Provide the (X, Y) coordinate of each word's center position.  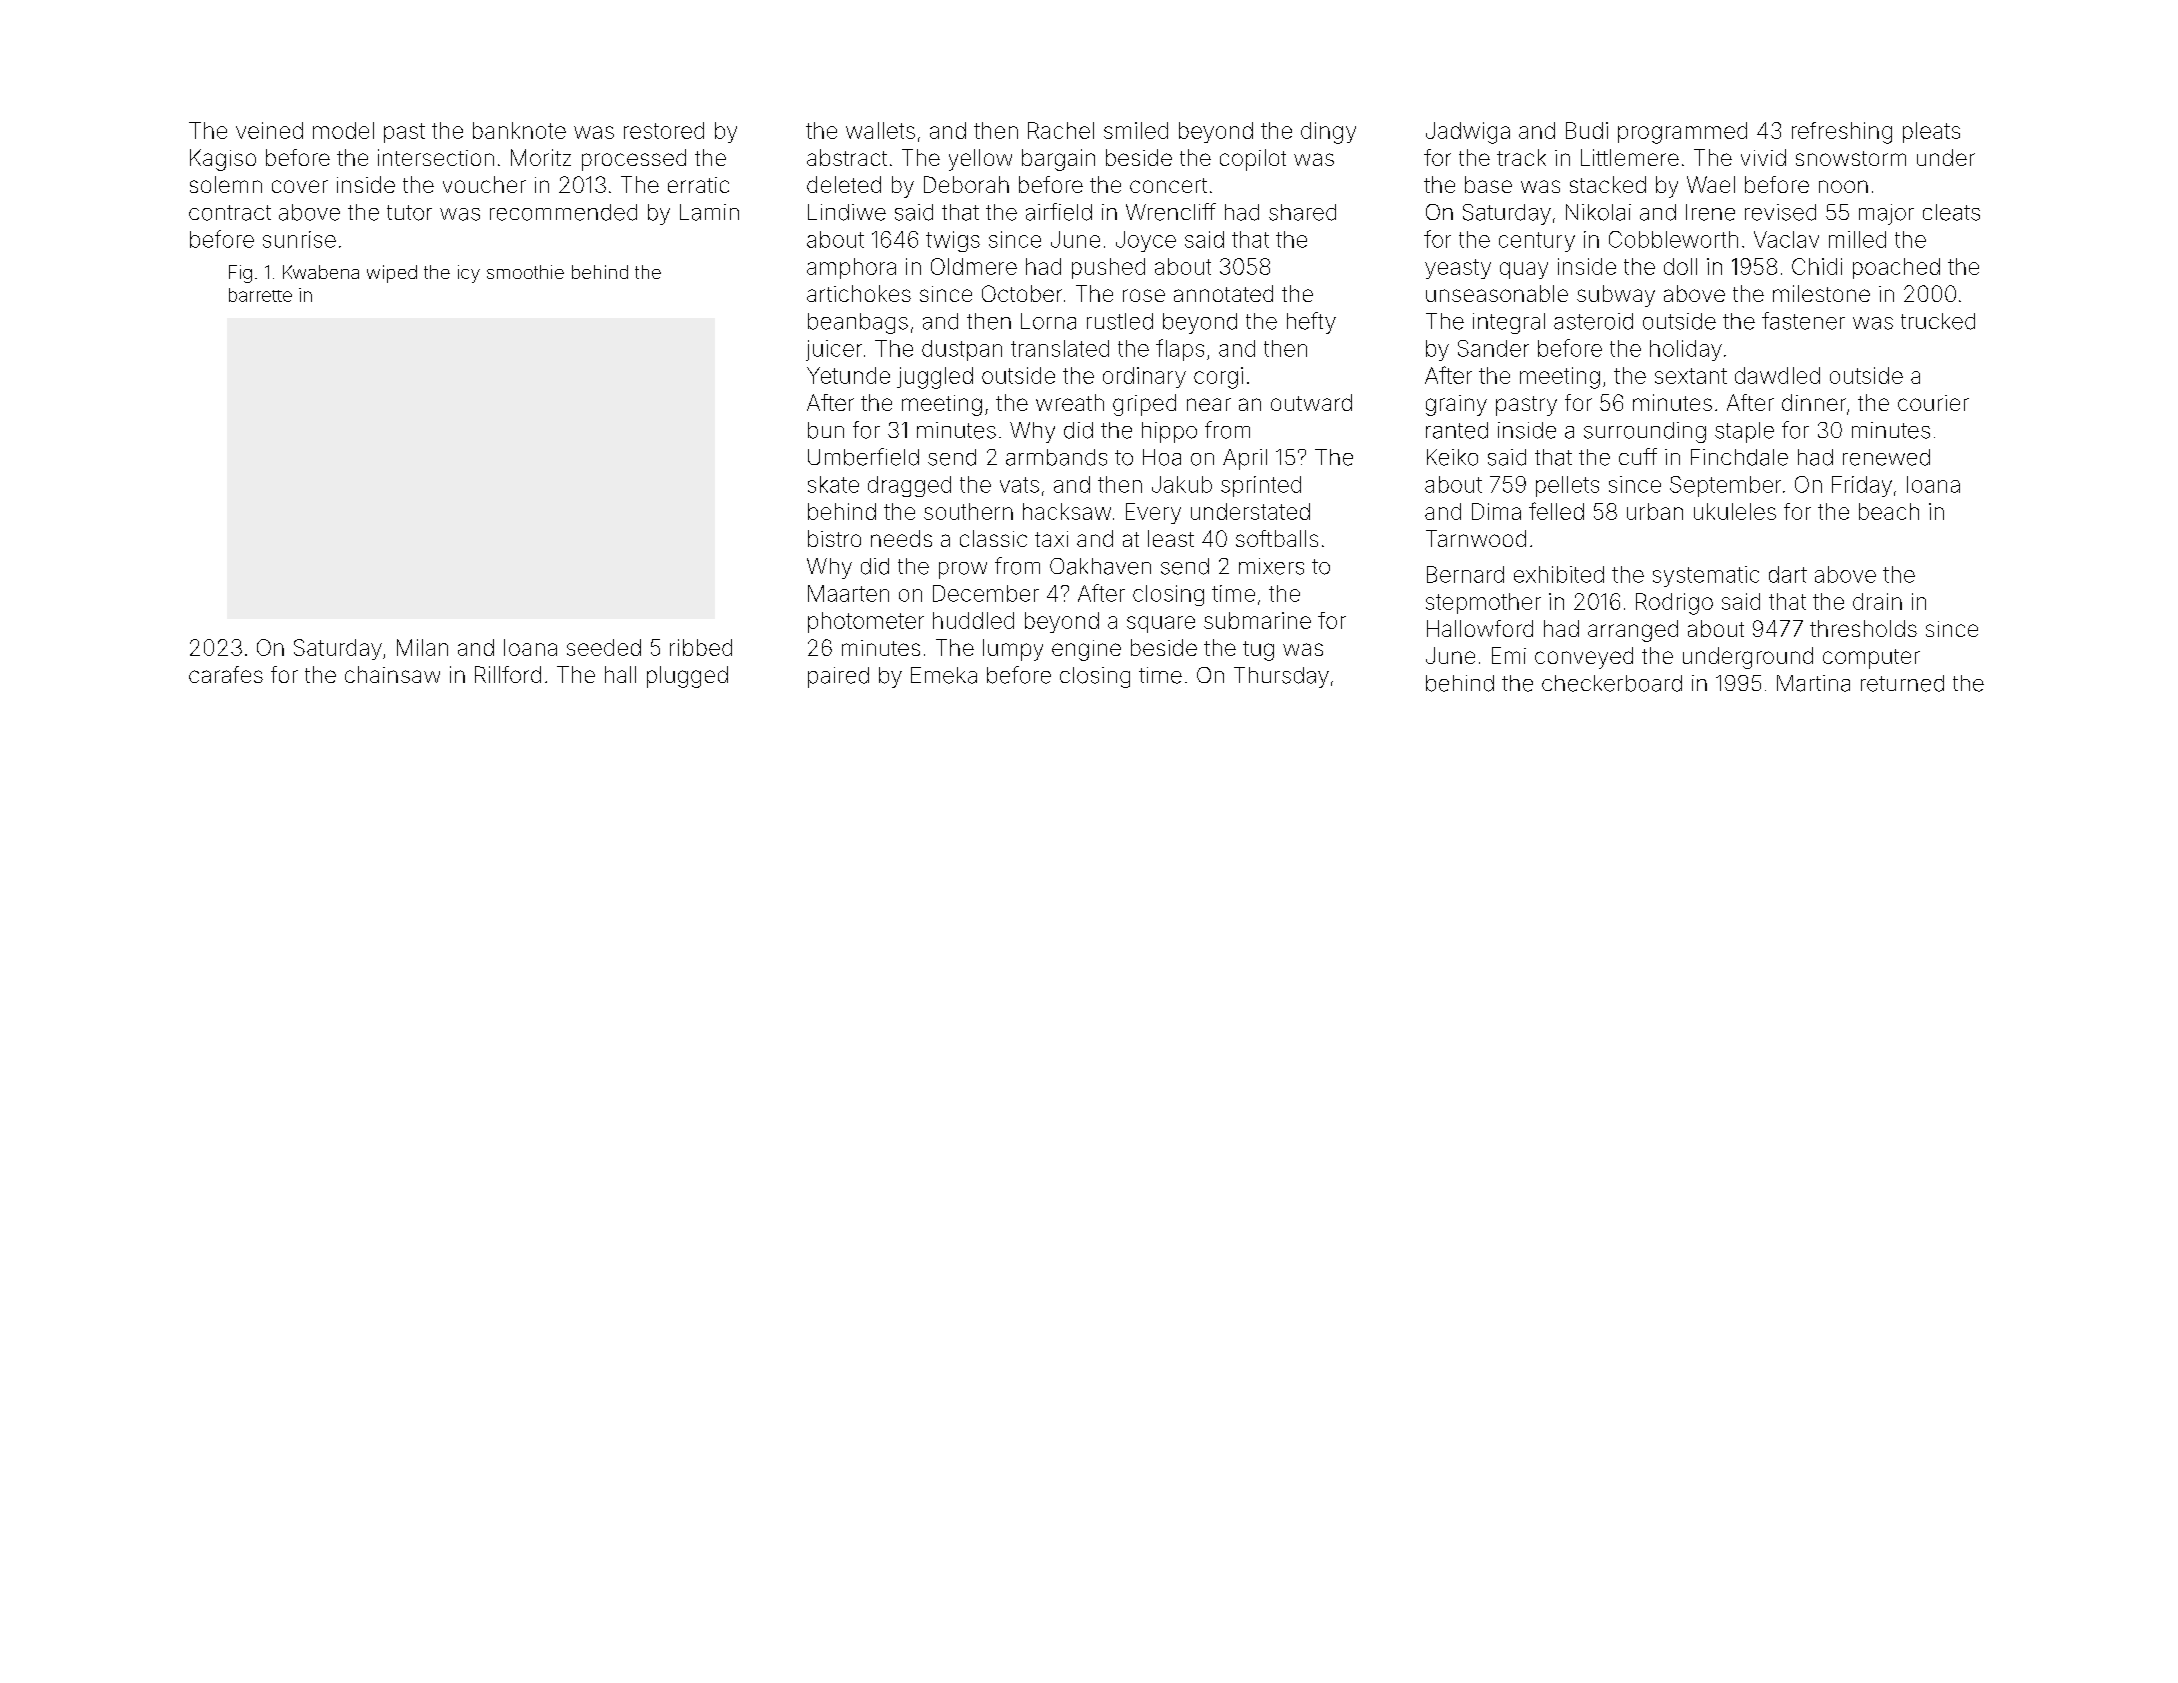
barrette (260, 295)
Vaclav (1786, 239)
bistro (834, 538)
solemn (226, 184)
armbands (1056, 457)
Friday (1862, 486)
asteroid (1593, 321)
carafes (226, 674)
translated (1060, 348)
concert (1168, 185)
